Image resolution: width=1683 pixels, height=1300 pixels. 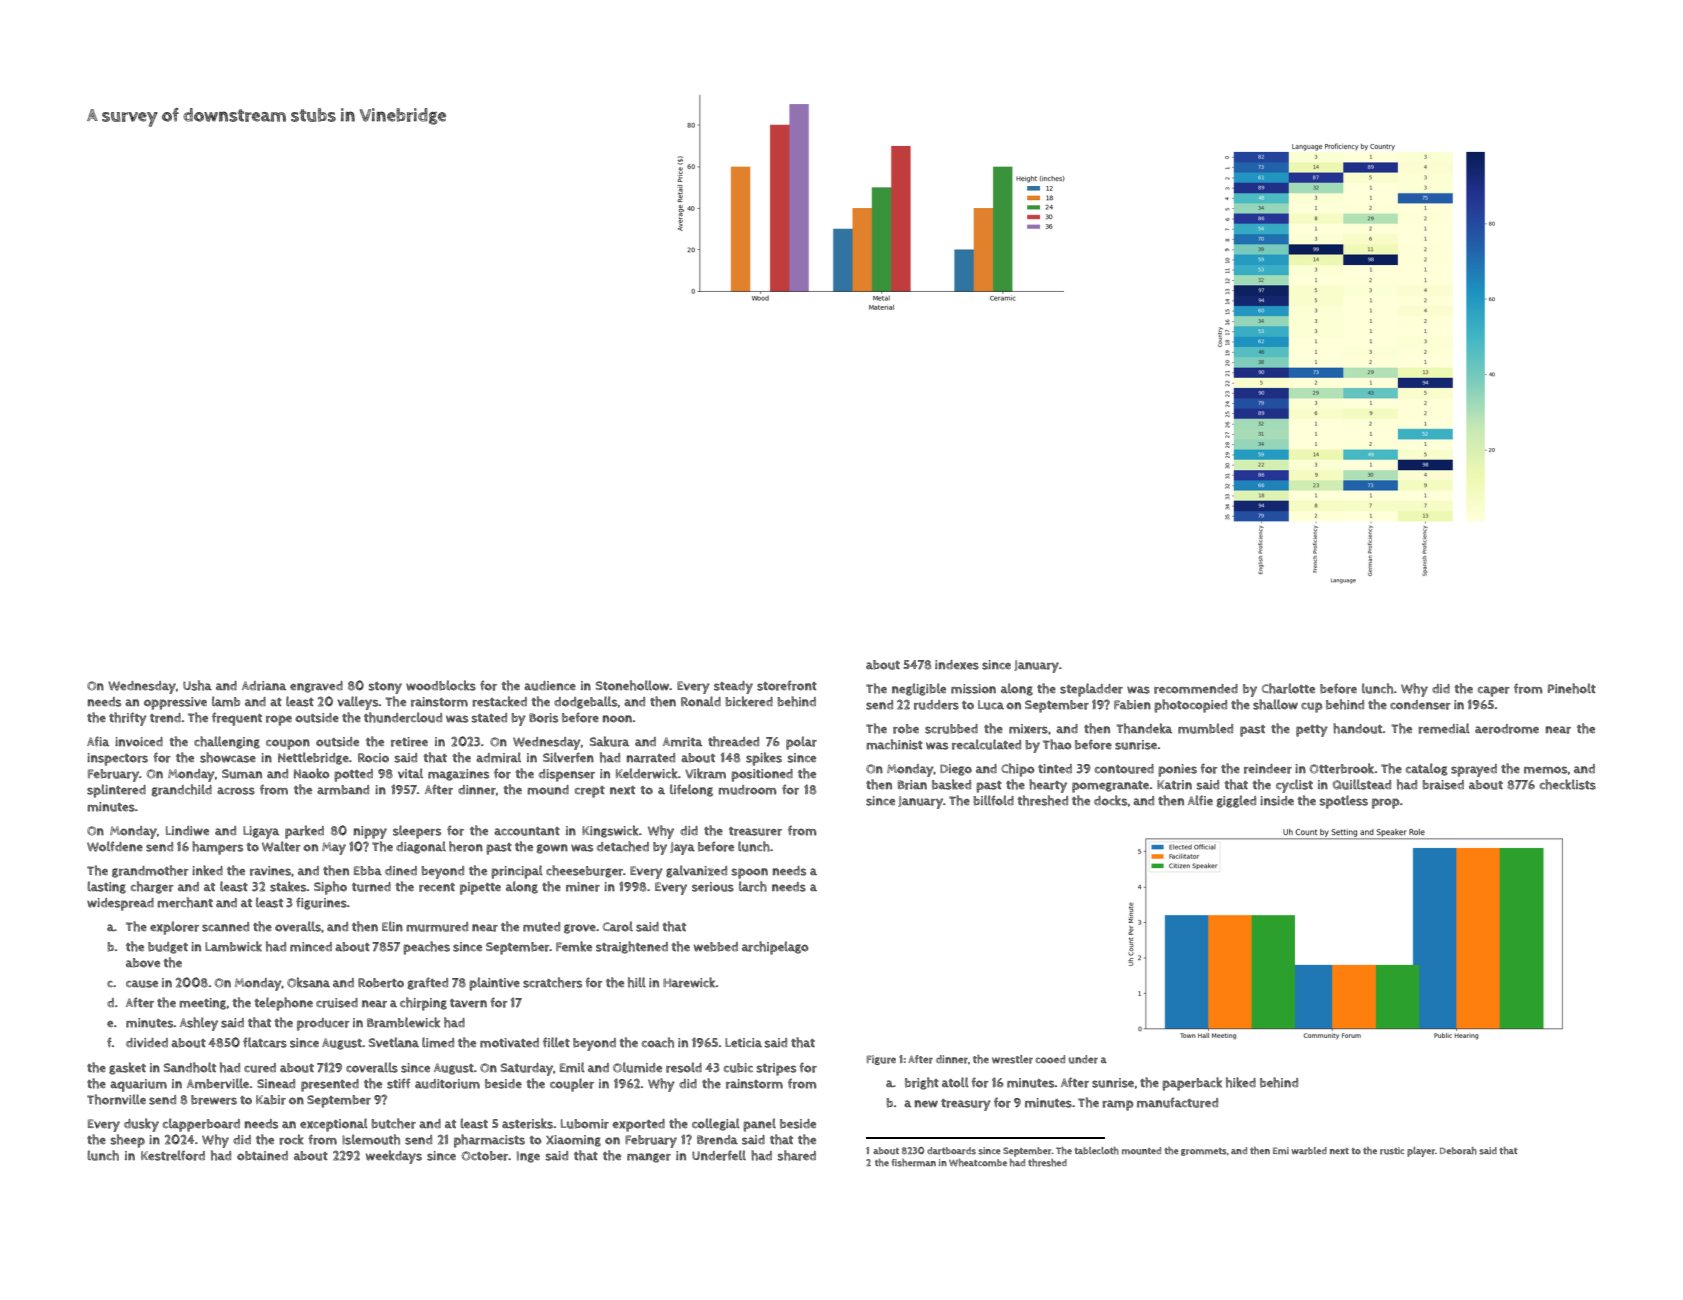 I want to click on Stonehollow, so click(x=633, y=685).
